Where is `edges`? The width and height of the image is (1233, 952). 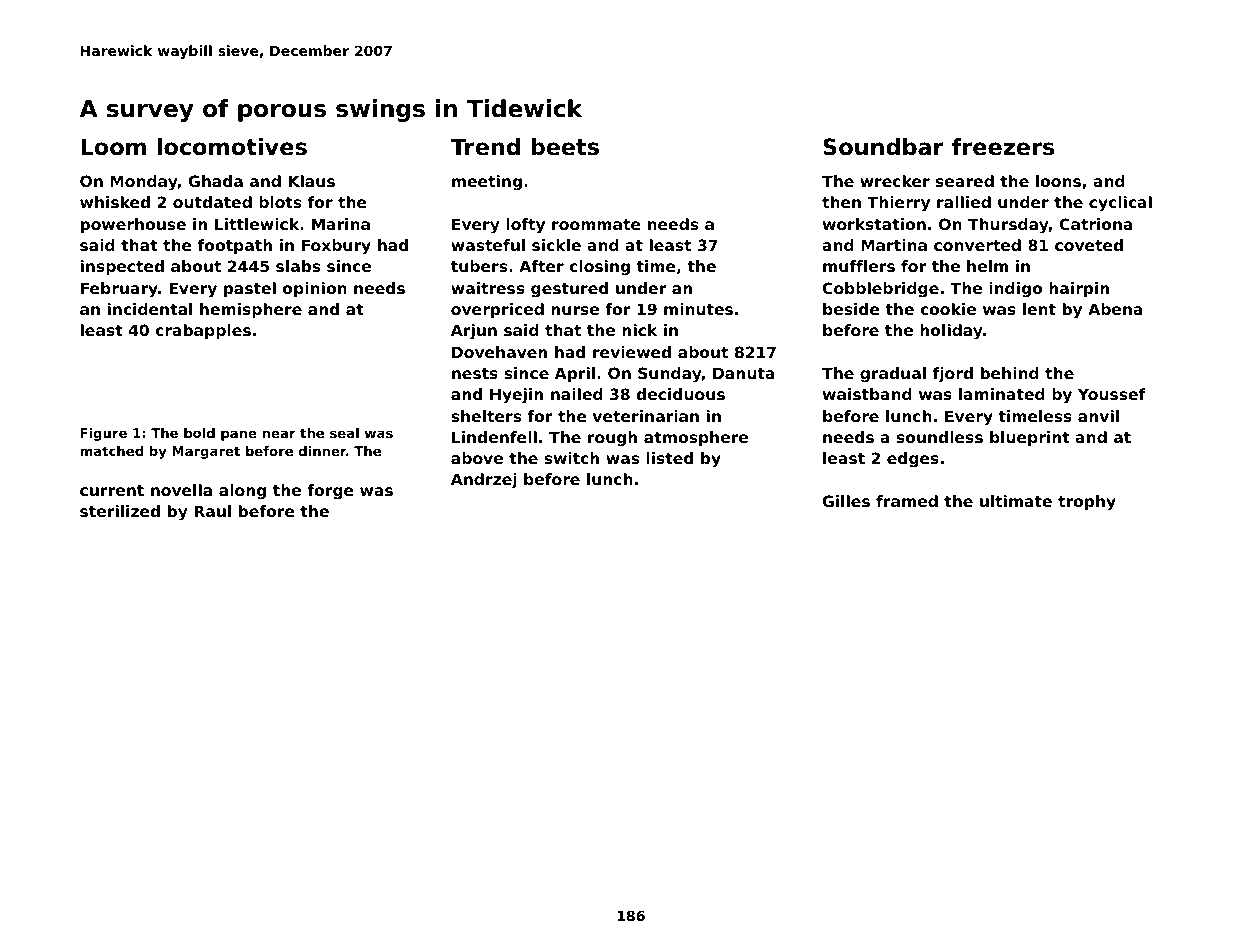 edges is located at coordinates (913, 460).
